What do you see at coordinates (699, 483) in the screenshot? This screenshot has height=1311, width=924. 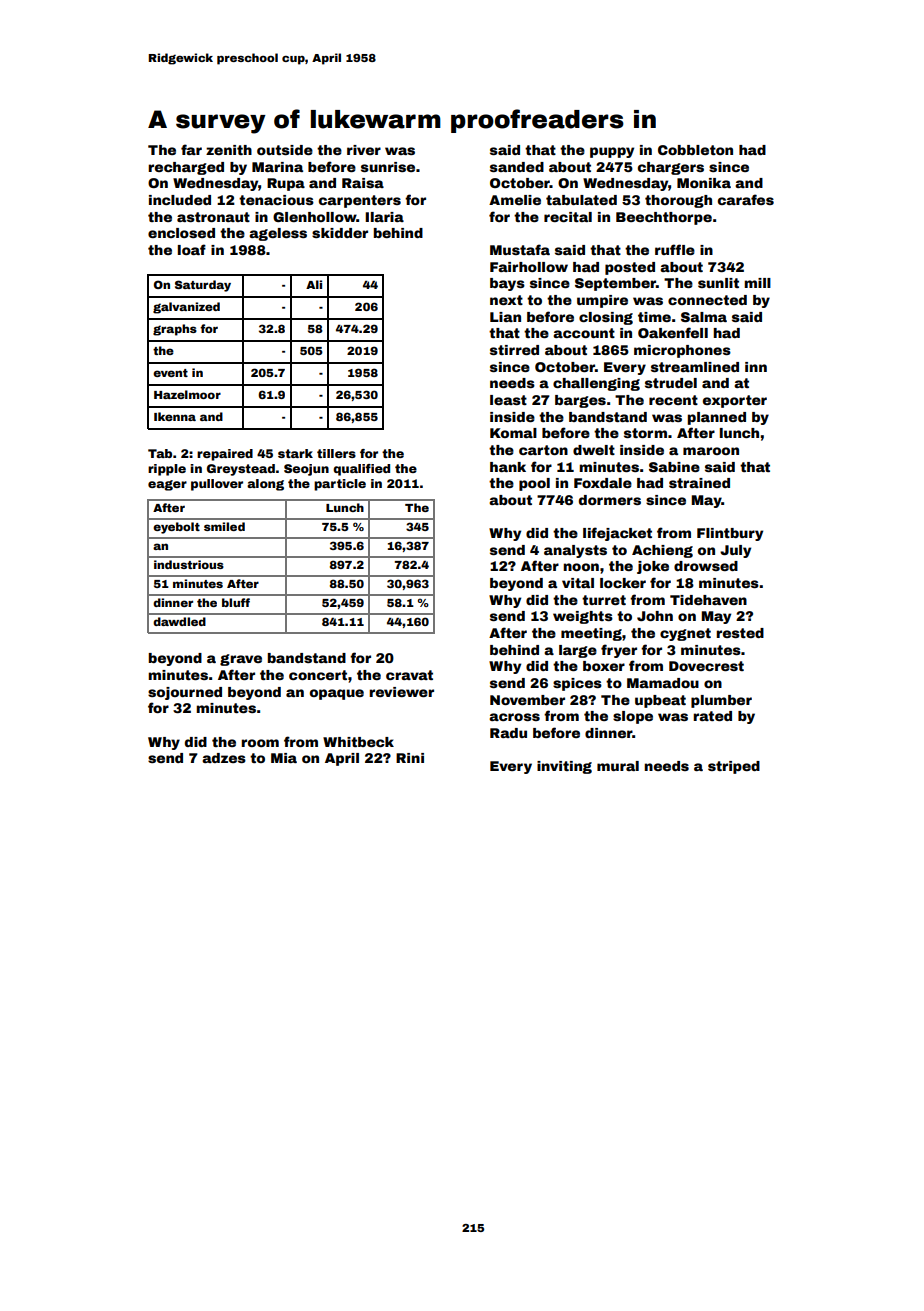 I see `strained` at bounding box center [699, 483].
